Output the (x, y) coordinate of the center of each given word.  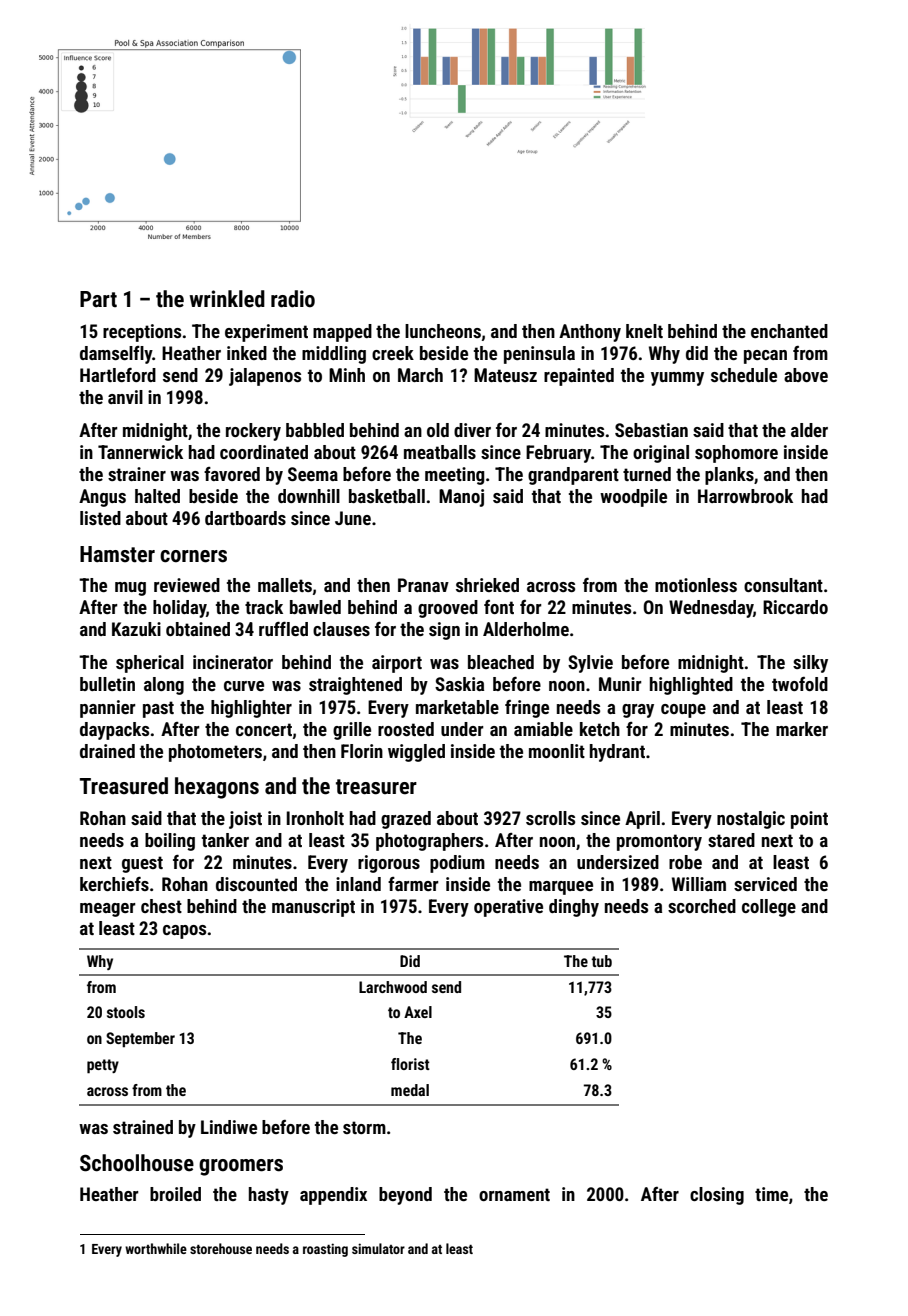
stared (731, 840)
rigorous (389, 864)
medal (410, 1090)
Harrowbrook (745, 496)
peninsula (539, 355)
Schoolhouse (137, 1163)
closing (717, 1196)
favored (232, 474)
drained (107, 751)
